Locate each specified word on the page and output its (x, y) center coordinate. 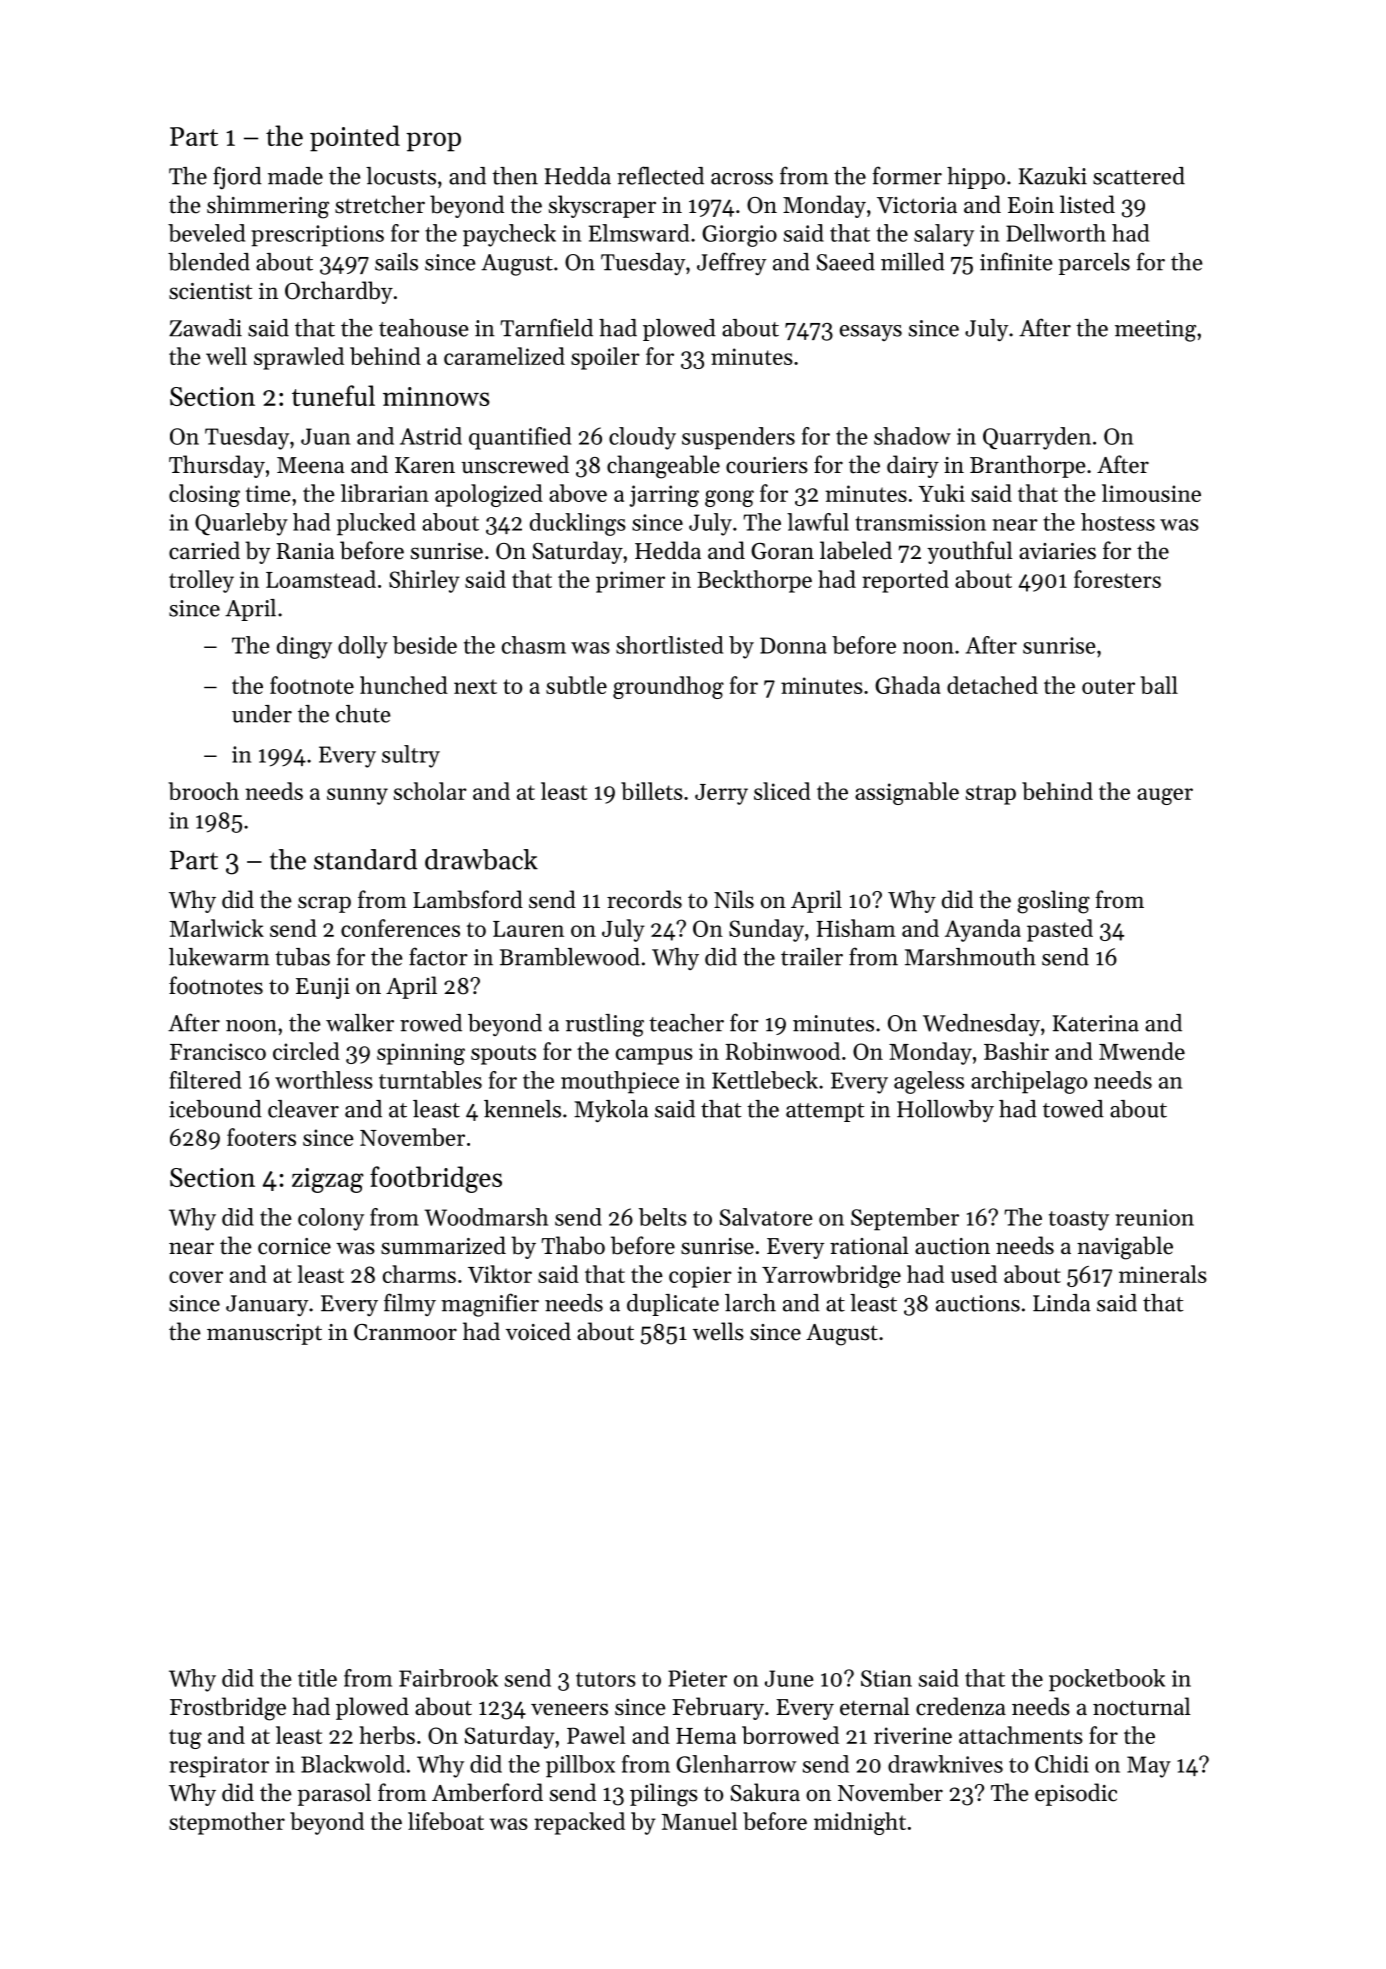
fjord (237, 178)
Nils (734, 899)
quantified (520, 438)
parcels (1094, 264)
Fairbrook (448, 1678)
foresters (1117, 579)
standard (365, 859)
